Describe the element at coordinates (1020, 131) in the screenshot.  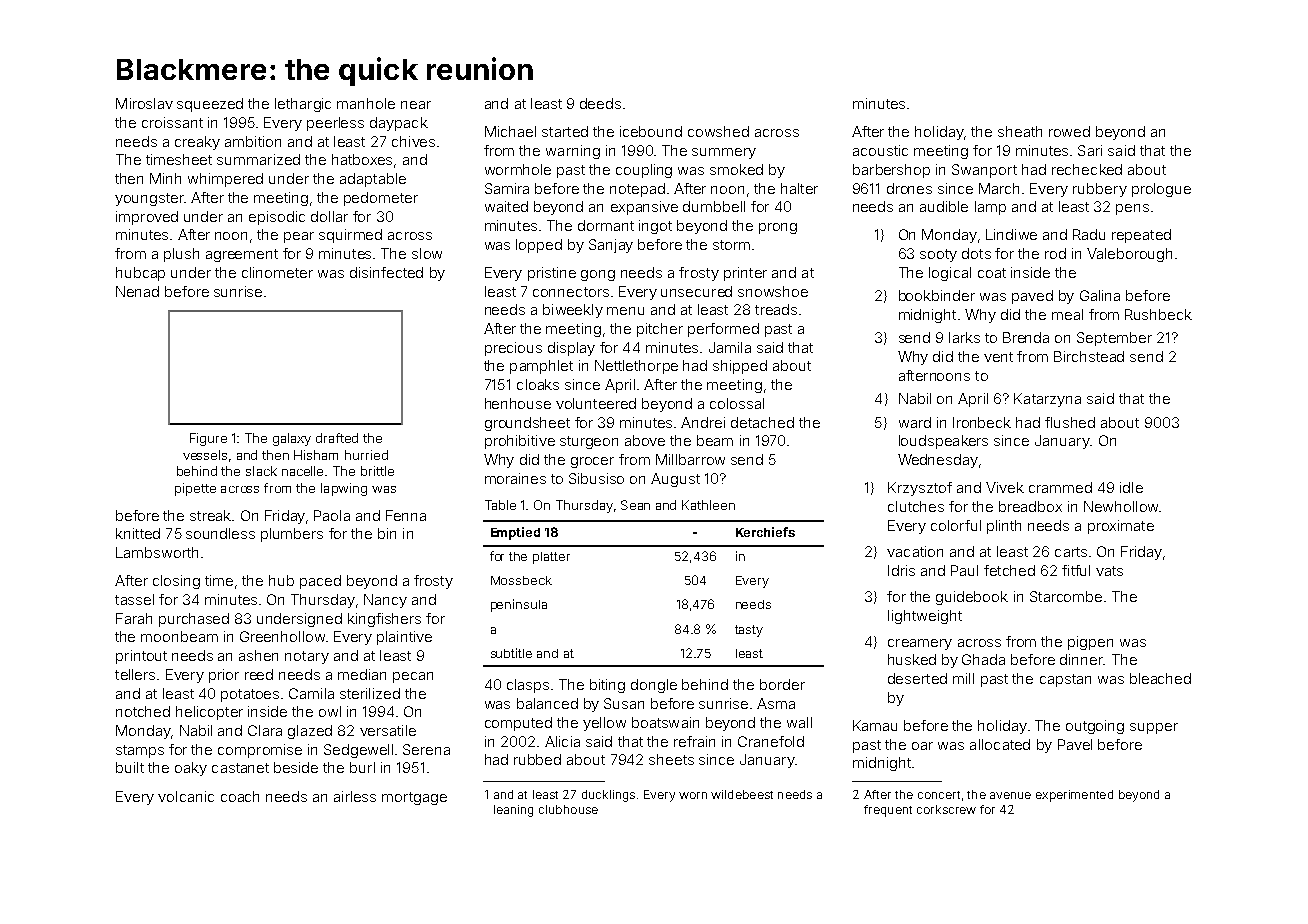
I see `sheath` at that location.
